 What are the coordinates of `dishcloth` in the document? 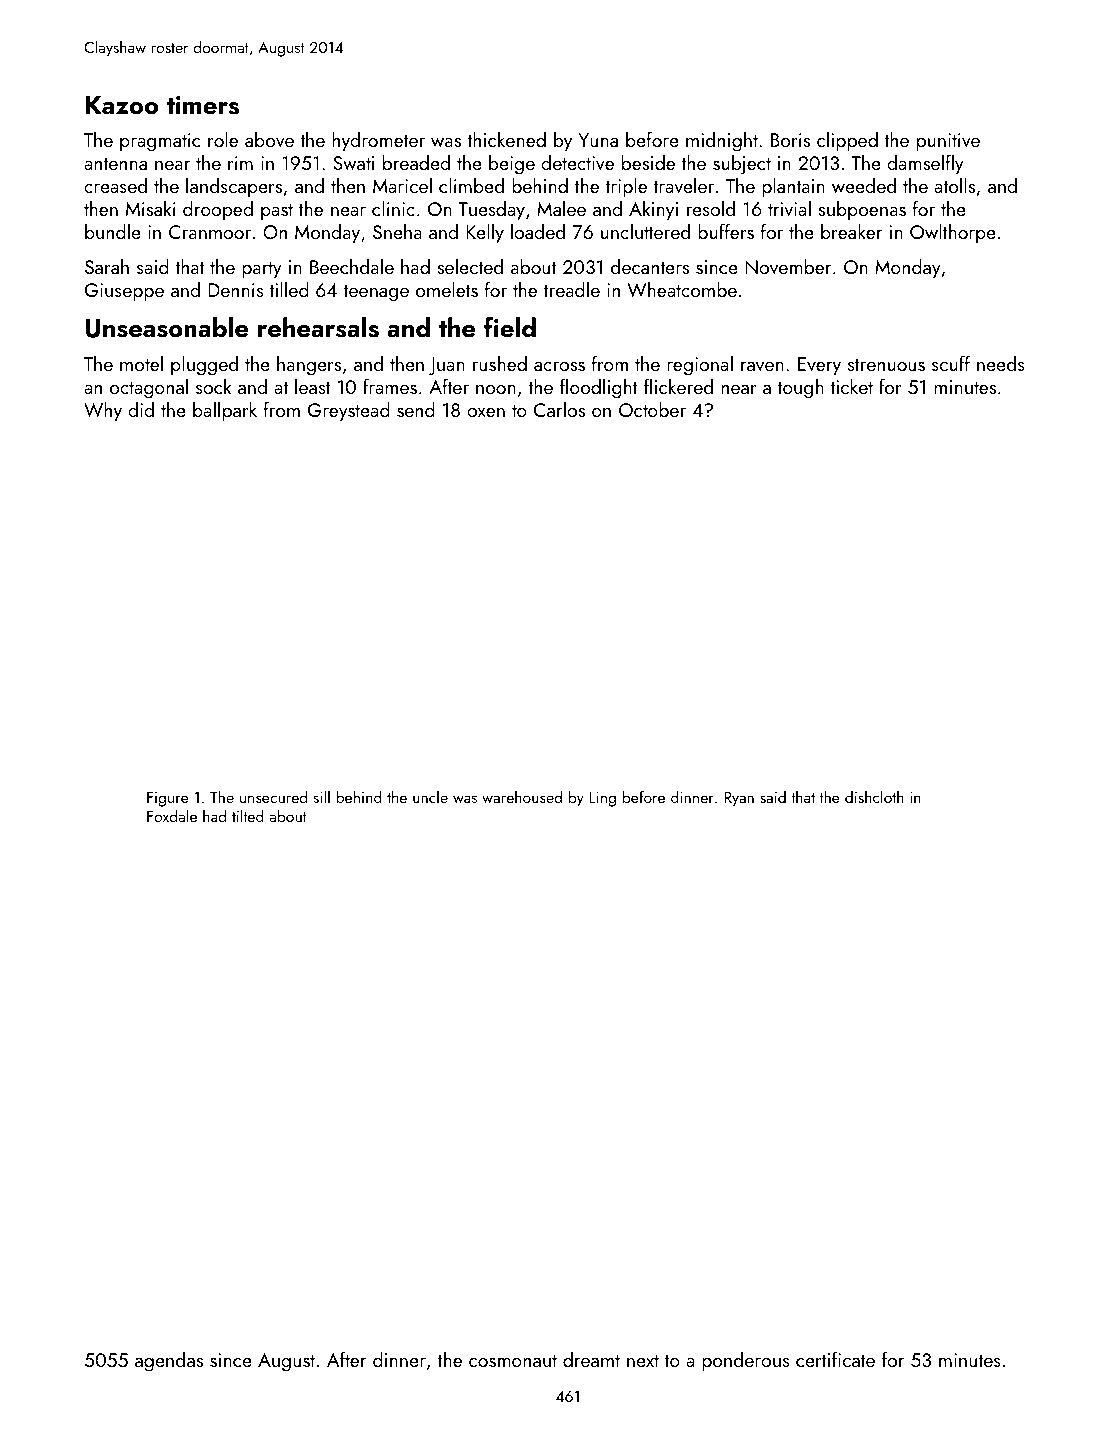 It's located at (874, 796).
